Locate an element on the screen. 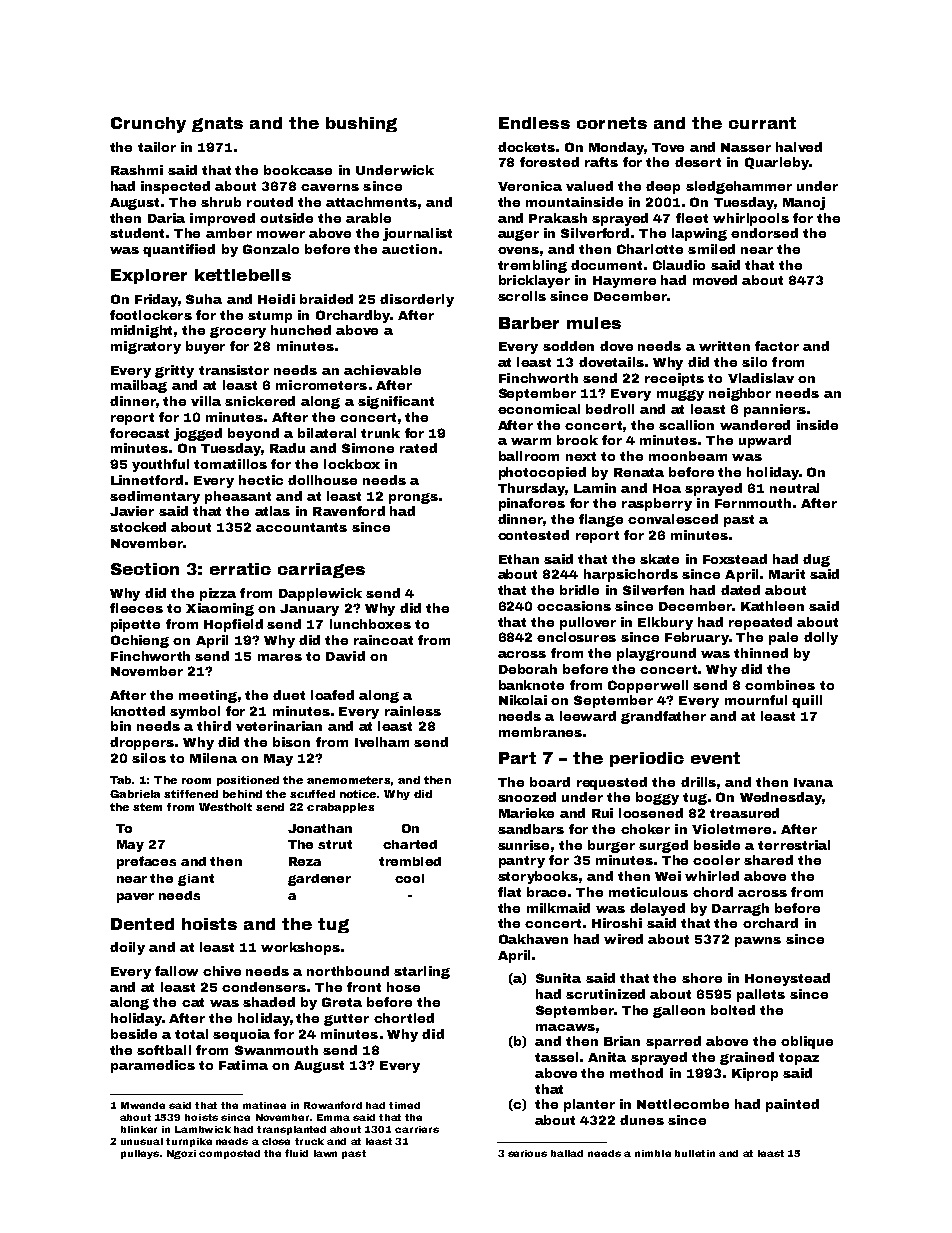 Image resolution: width=952 pixels, height=1233 pixels. Explorer is located at coordinates (149, 276).
